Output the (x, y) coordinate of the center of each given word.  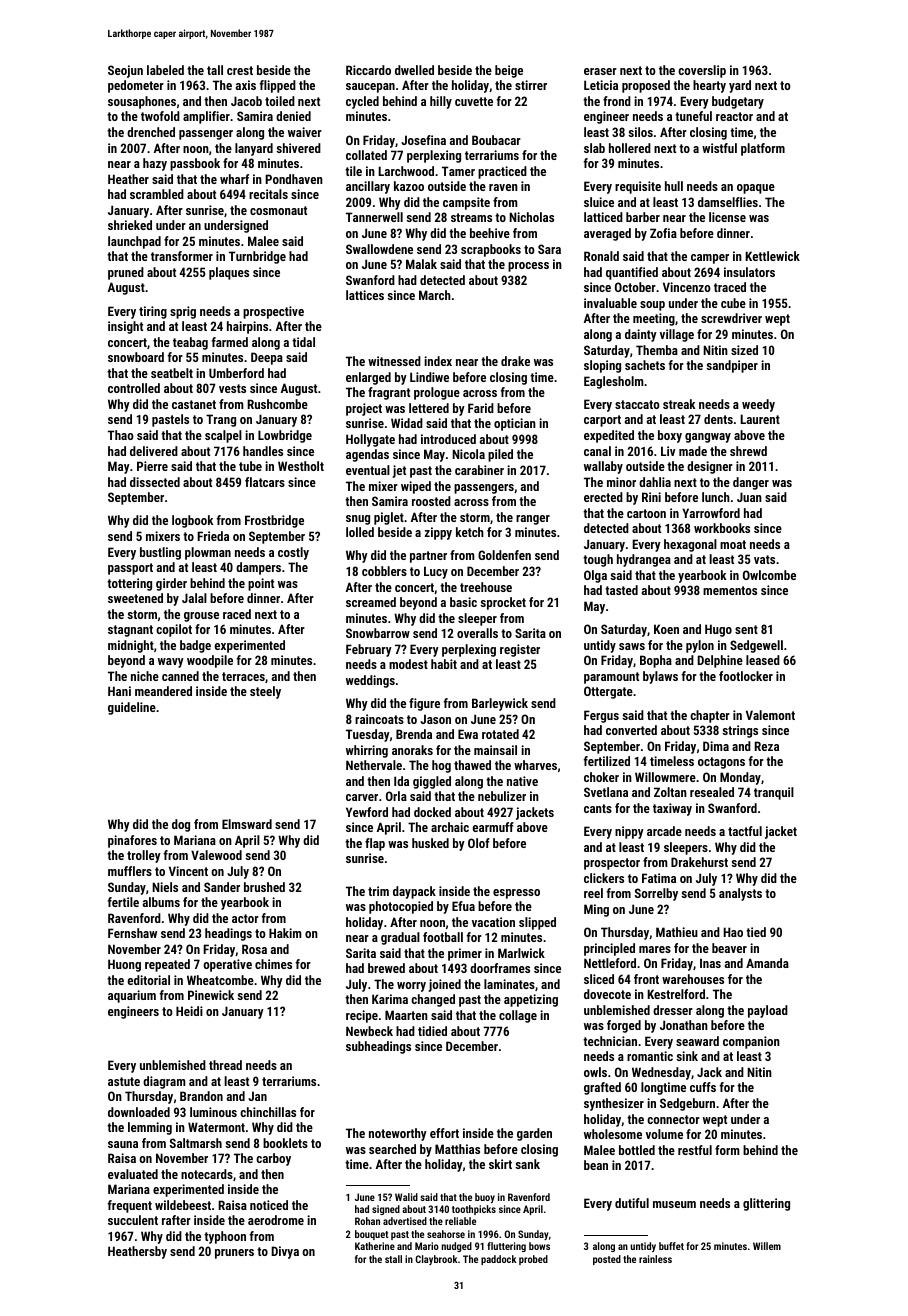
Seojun (125, 71)
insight (125, 327)
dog (181, 825)
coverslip (702, 71)
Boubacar (496, 140)
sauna (123, 1144)
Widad (407, 423)
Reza (766, 746)
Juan (749, 497)
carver (362, 797)
